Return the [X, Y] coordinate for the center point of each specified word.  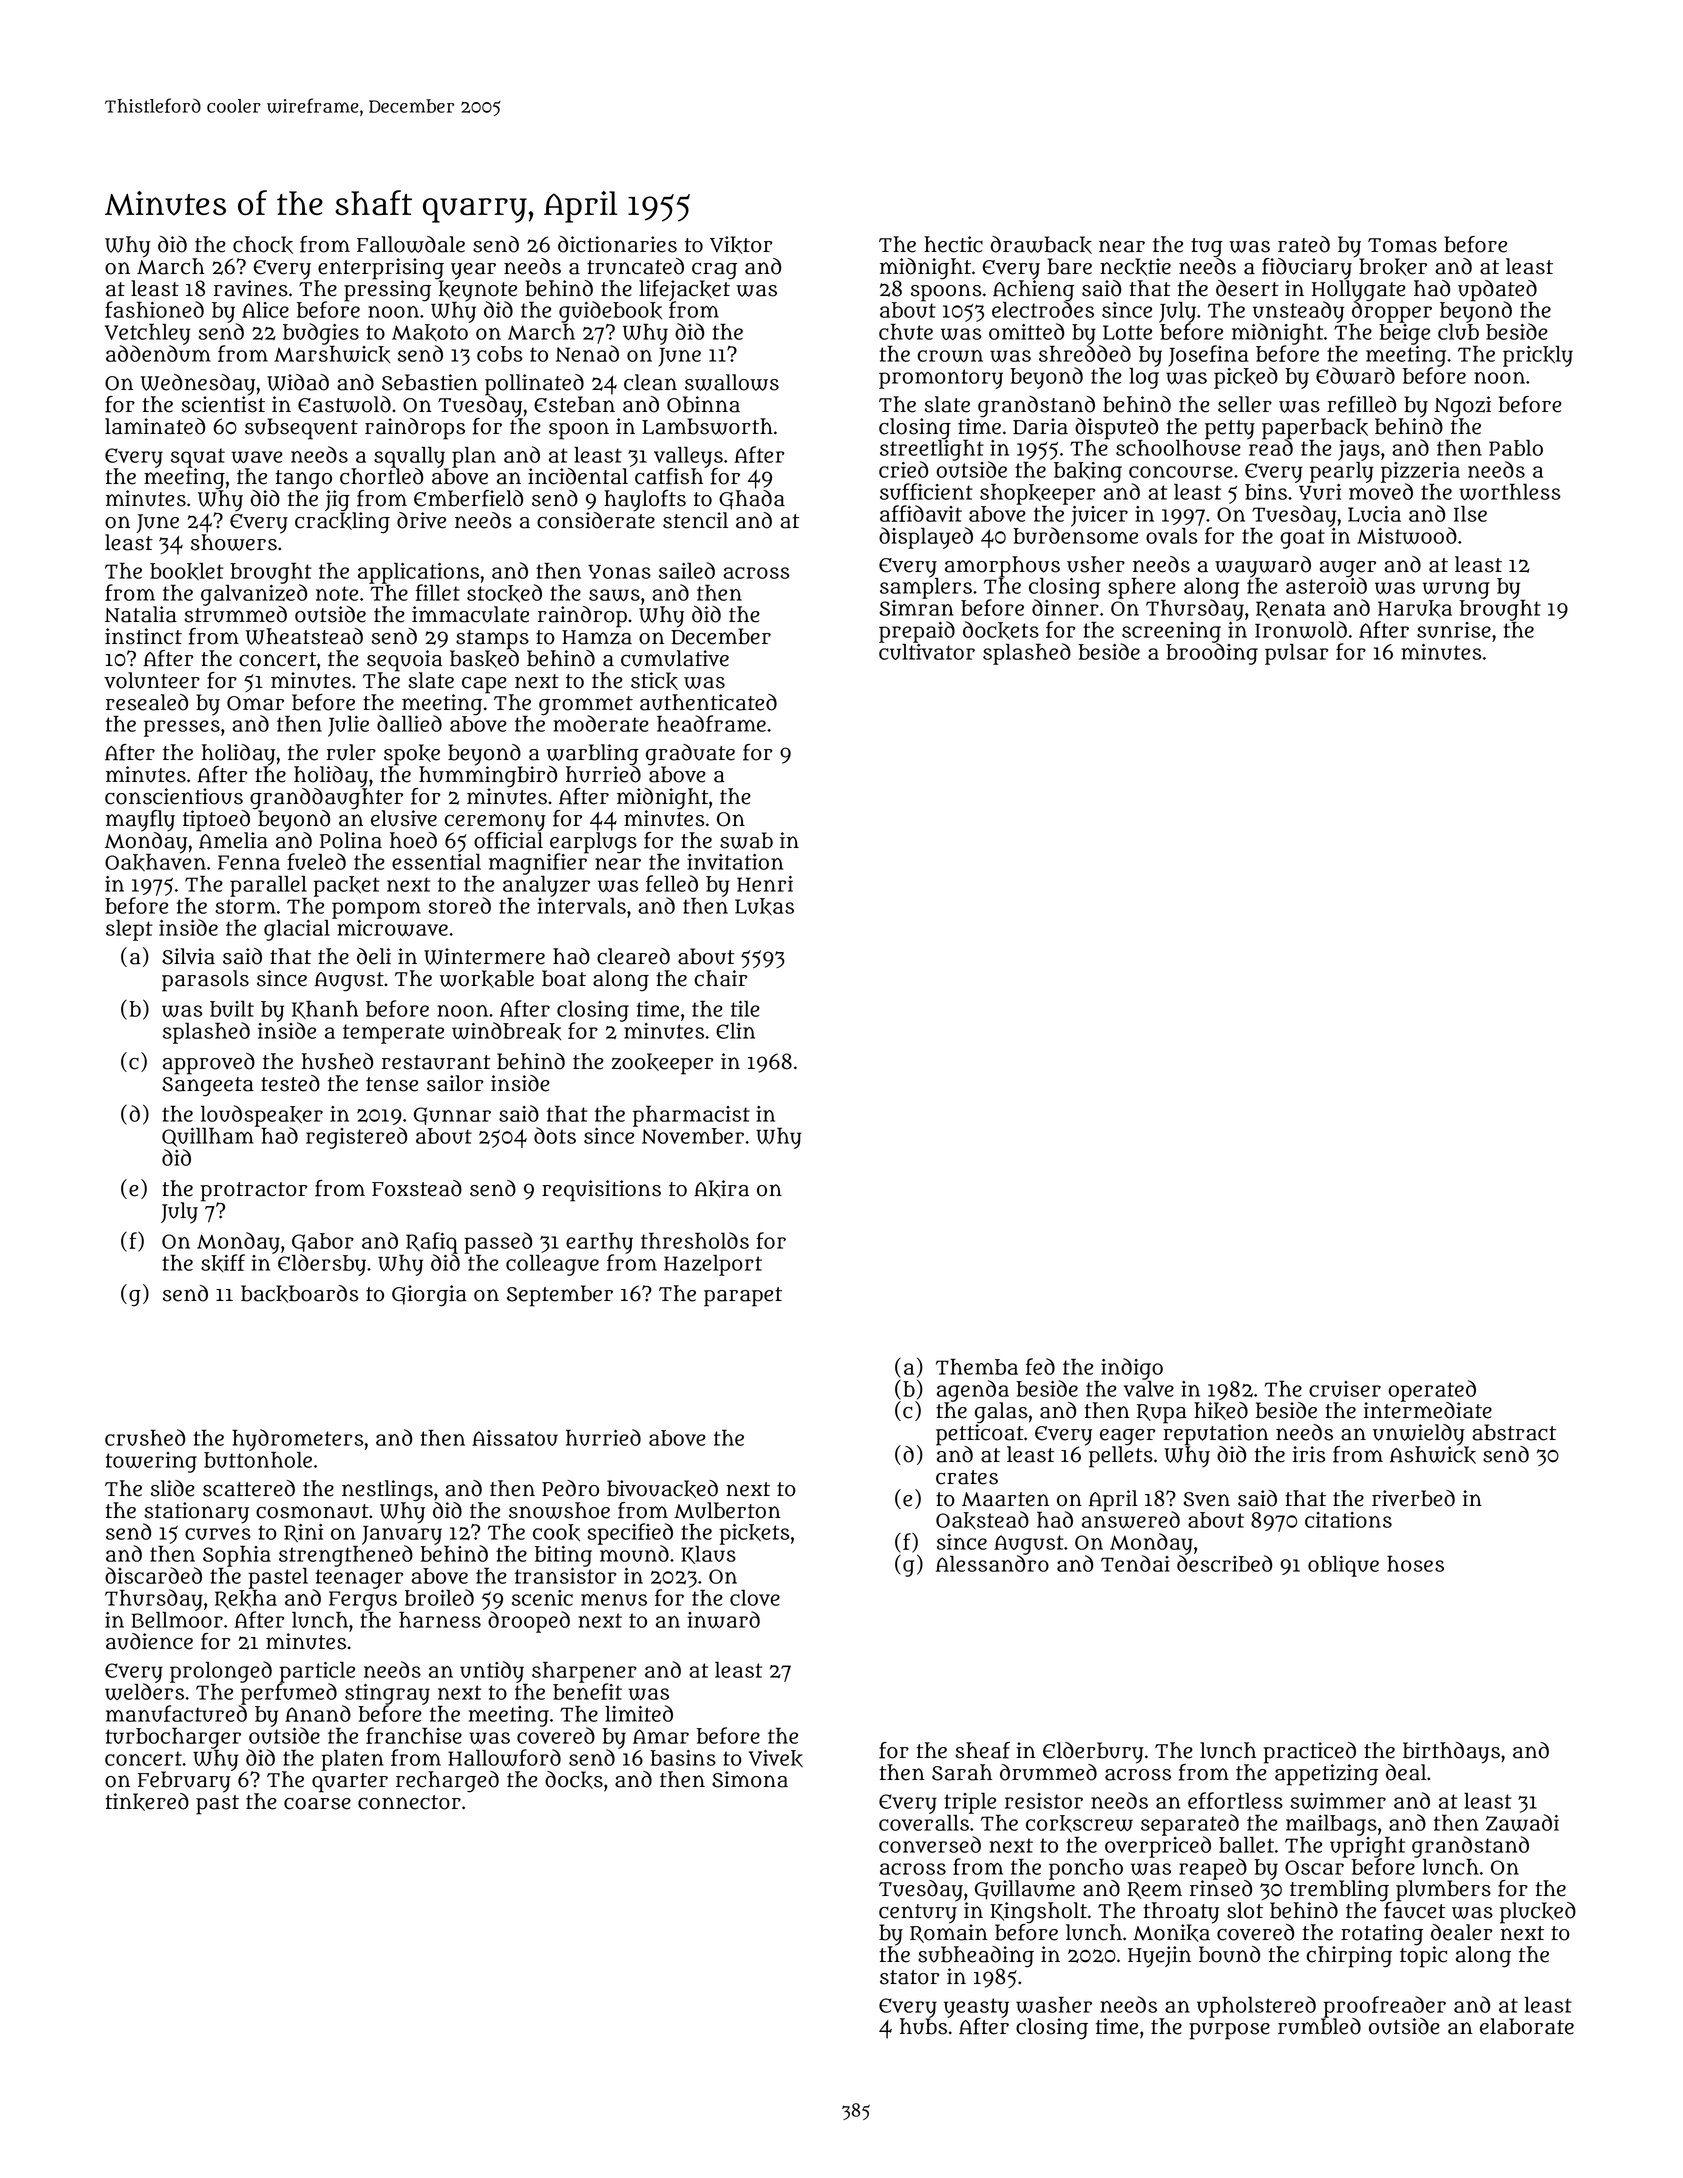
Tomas [1402, 245]
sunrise [1454, 630]
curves [218, 1534]
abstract [1514, 1432]
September [560, 1296]
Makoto [430, 333]
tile [745, 1009]
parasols [205, 981]
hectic [953, 244]
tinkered [147, 1802]
